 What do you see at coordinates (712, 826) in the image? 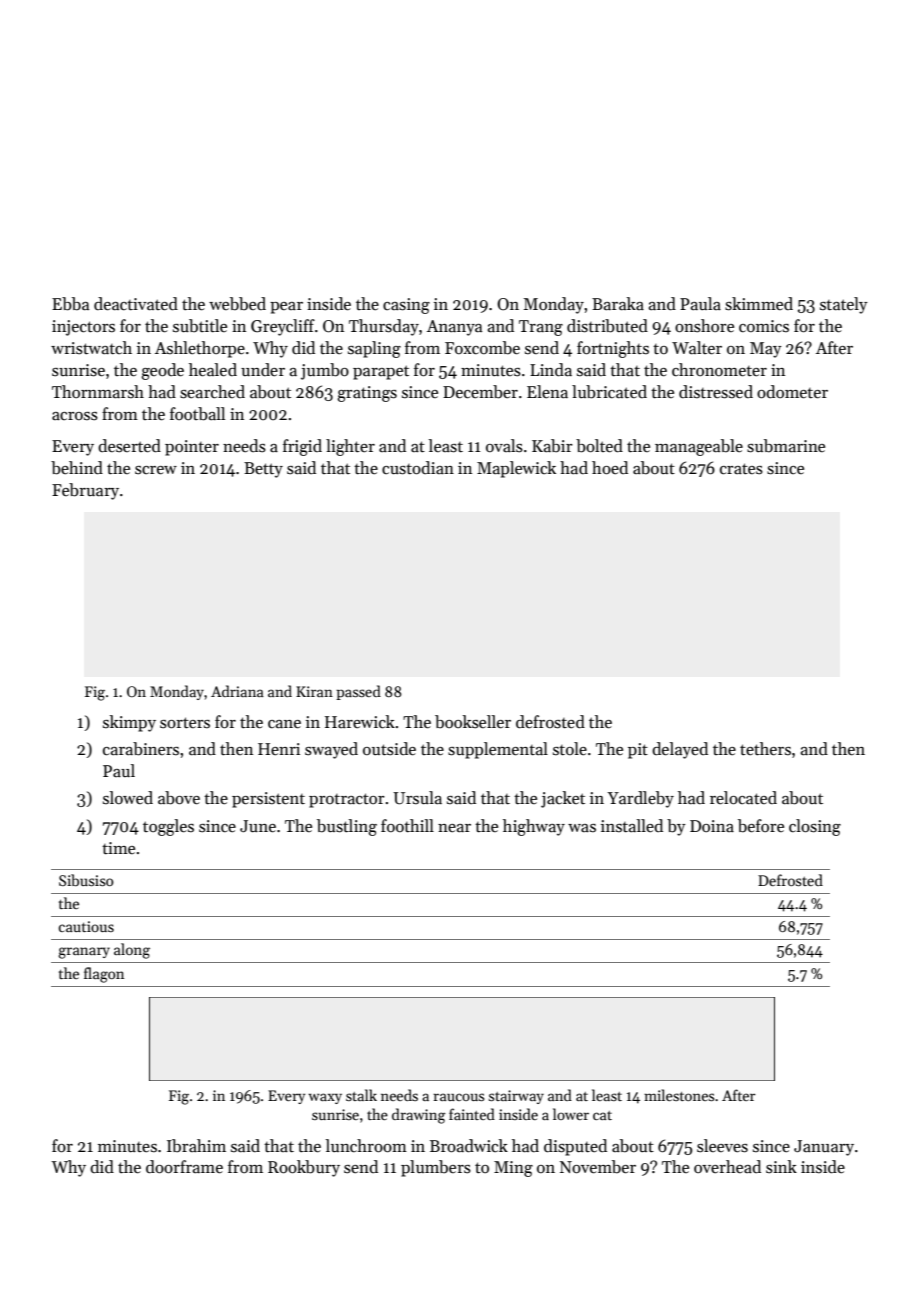
I see `Doina` at bounding box center [712, 826].
